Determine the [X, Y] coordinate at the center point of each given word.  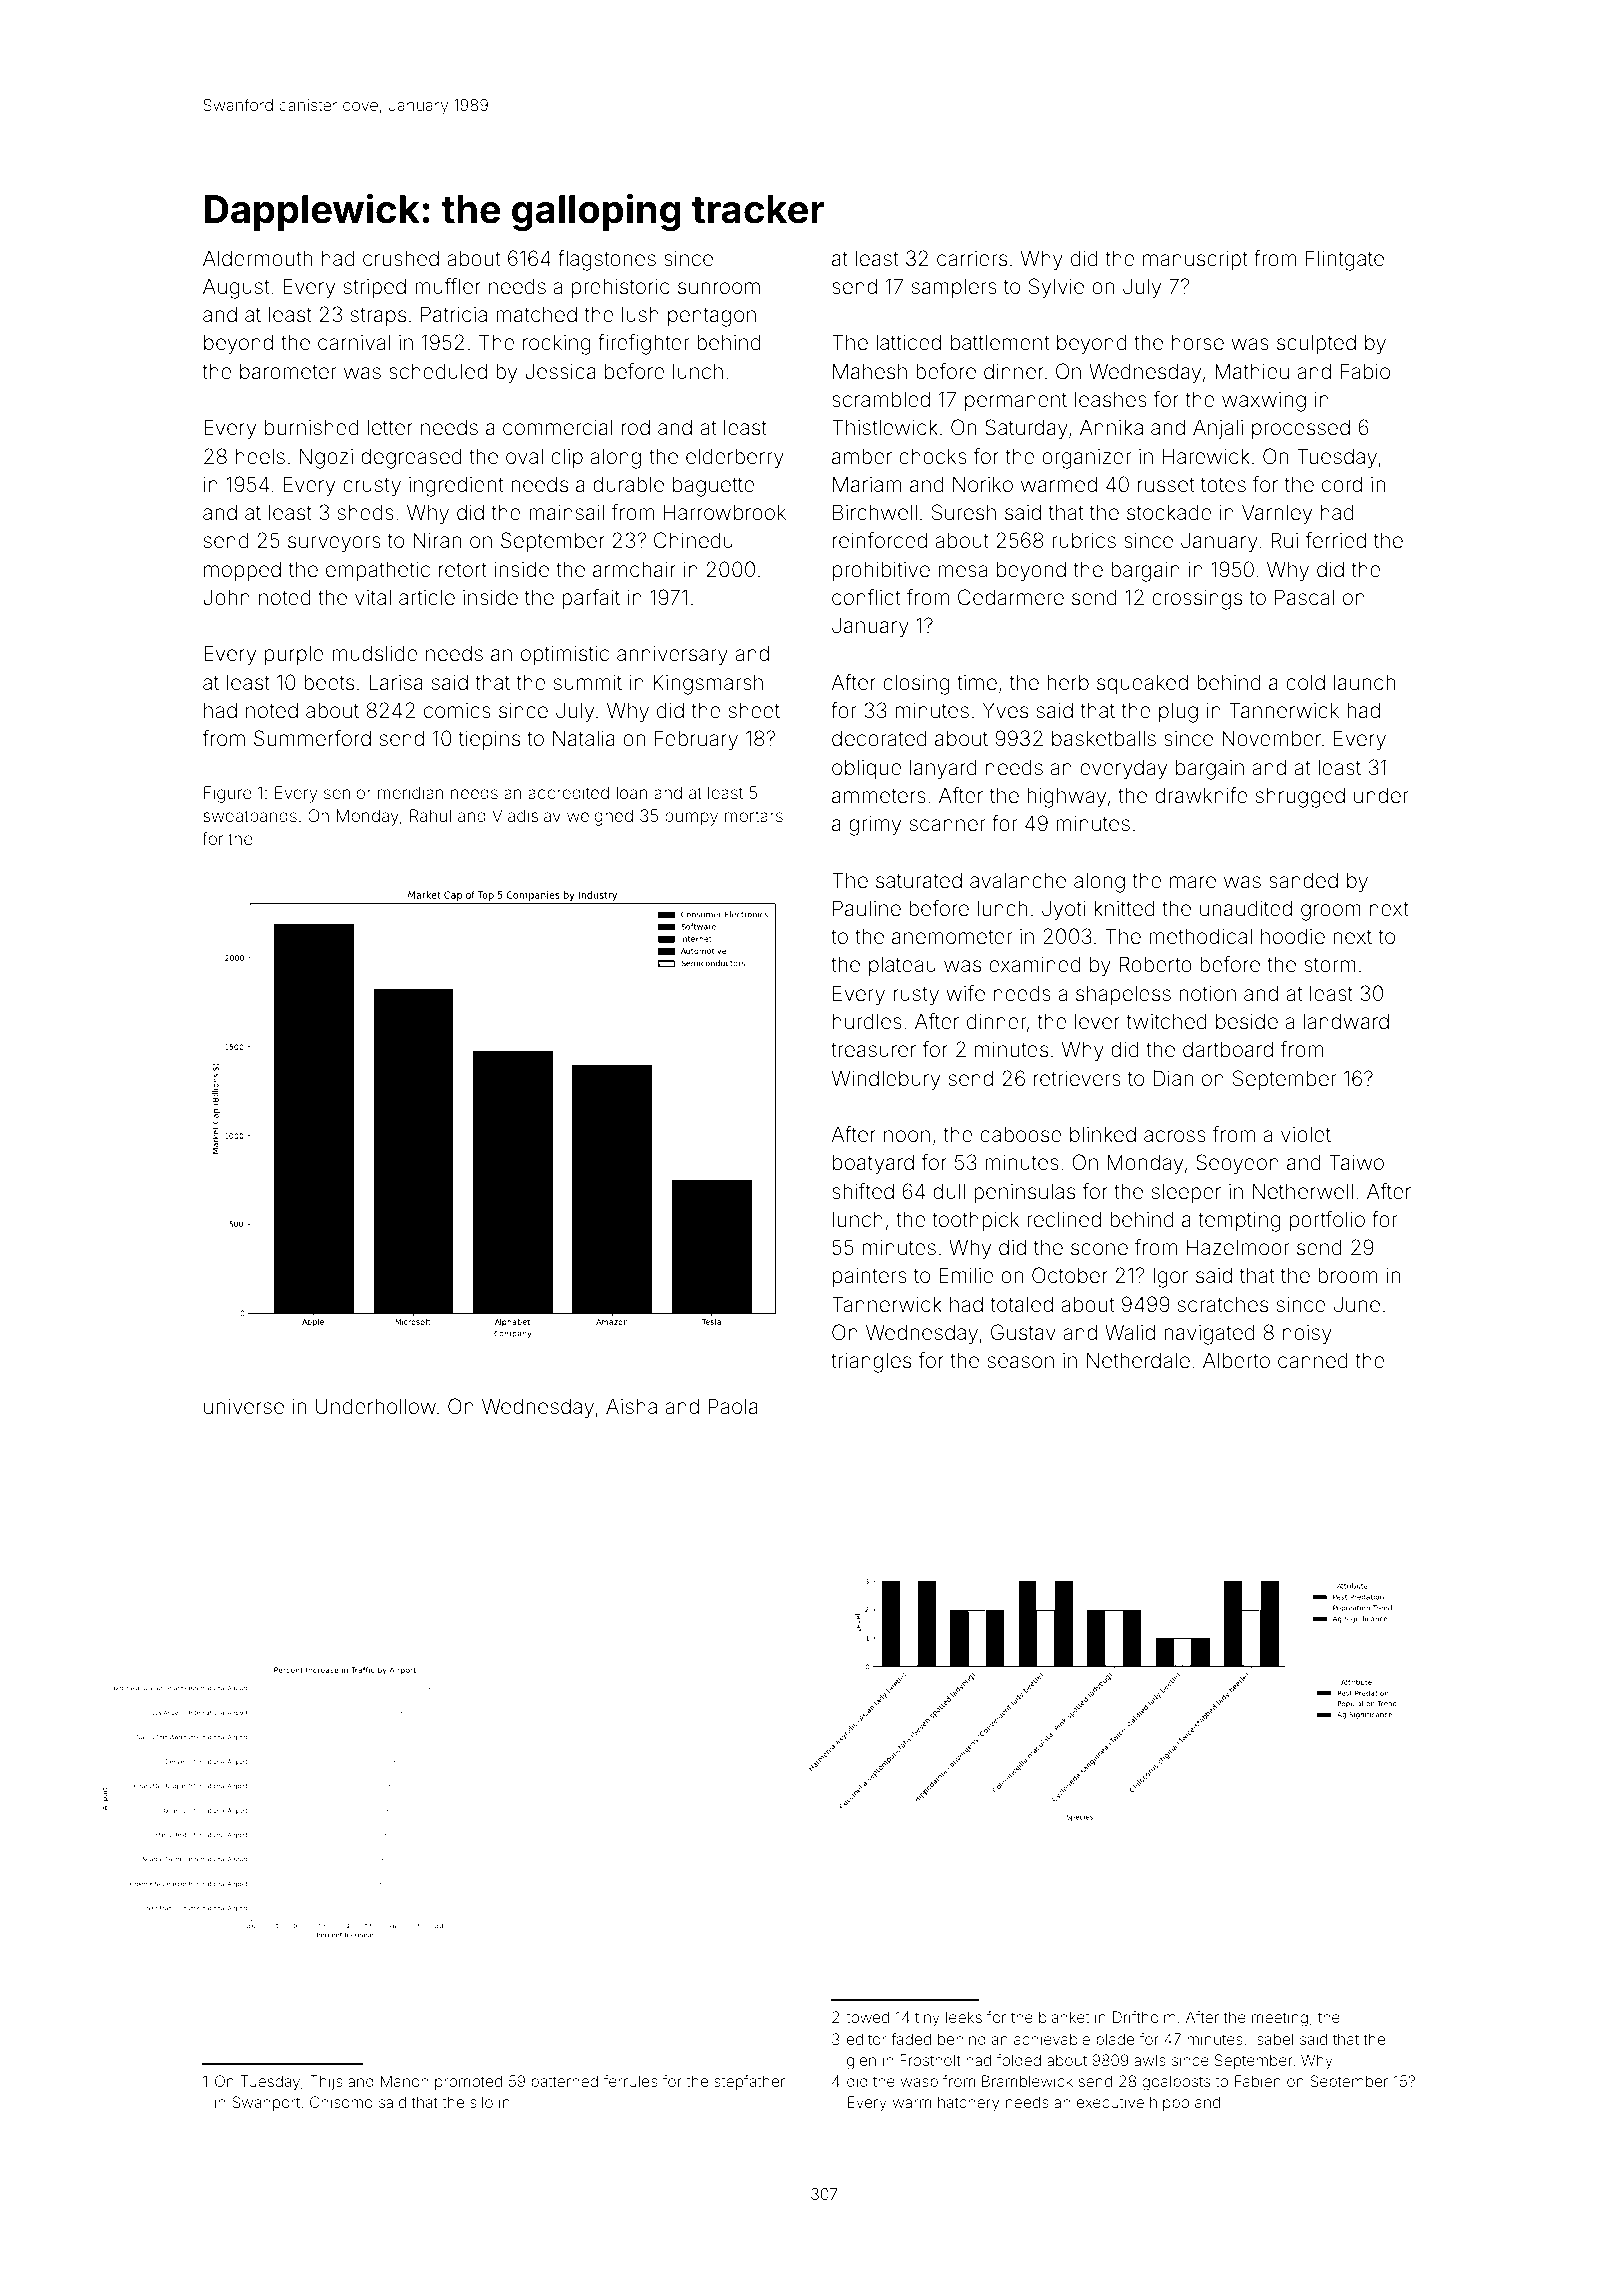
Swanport [266, 2103]
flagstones [607, 260]
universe [244, 1407]
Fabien [1258, 2081]
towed [867, 2017]
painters [870, 1277]
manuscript [1195, 260]
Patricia [454, 314]
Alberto [1236, 1360]
